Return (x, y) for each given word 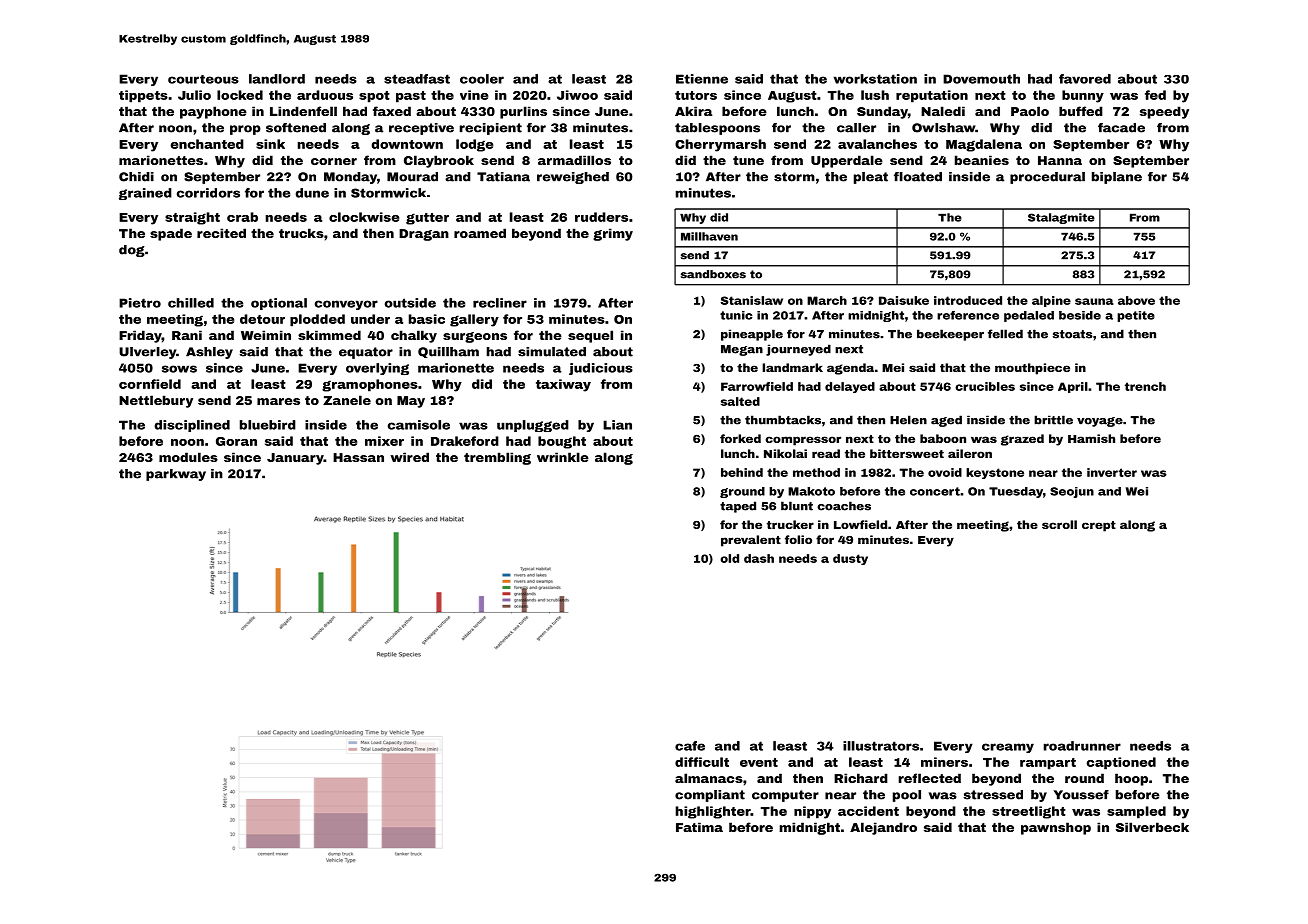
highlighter (713, 812)
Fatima (699, 827)
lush (875, 95)
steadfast (417, 79)
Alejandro (883, 828)
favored (1085, 79)
